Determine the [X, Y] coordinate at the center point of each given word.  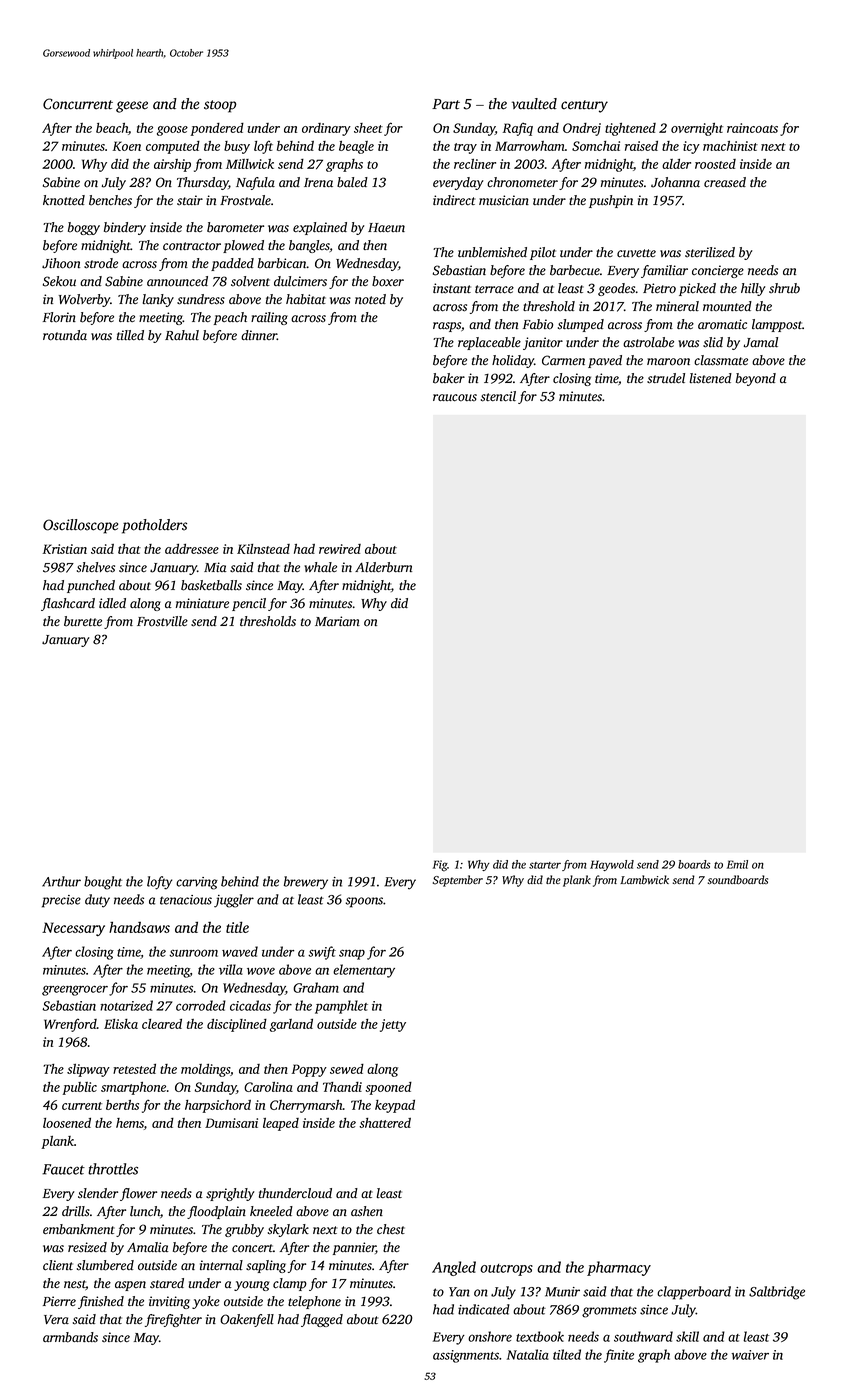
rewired [340, 549]
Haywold [612, 865]
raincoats [752, 128]
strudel [666, 378]
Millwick [250, 164]
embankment [79, 1229]
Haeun [386, 227]
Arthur [61, 881]
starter [545, 865]
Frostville [162, 621]
